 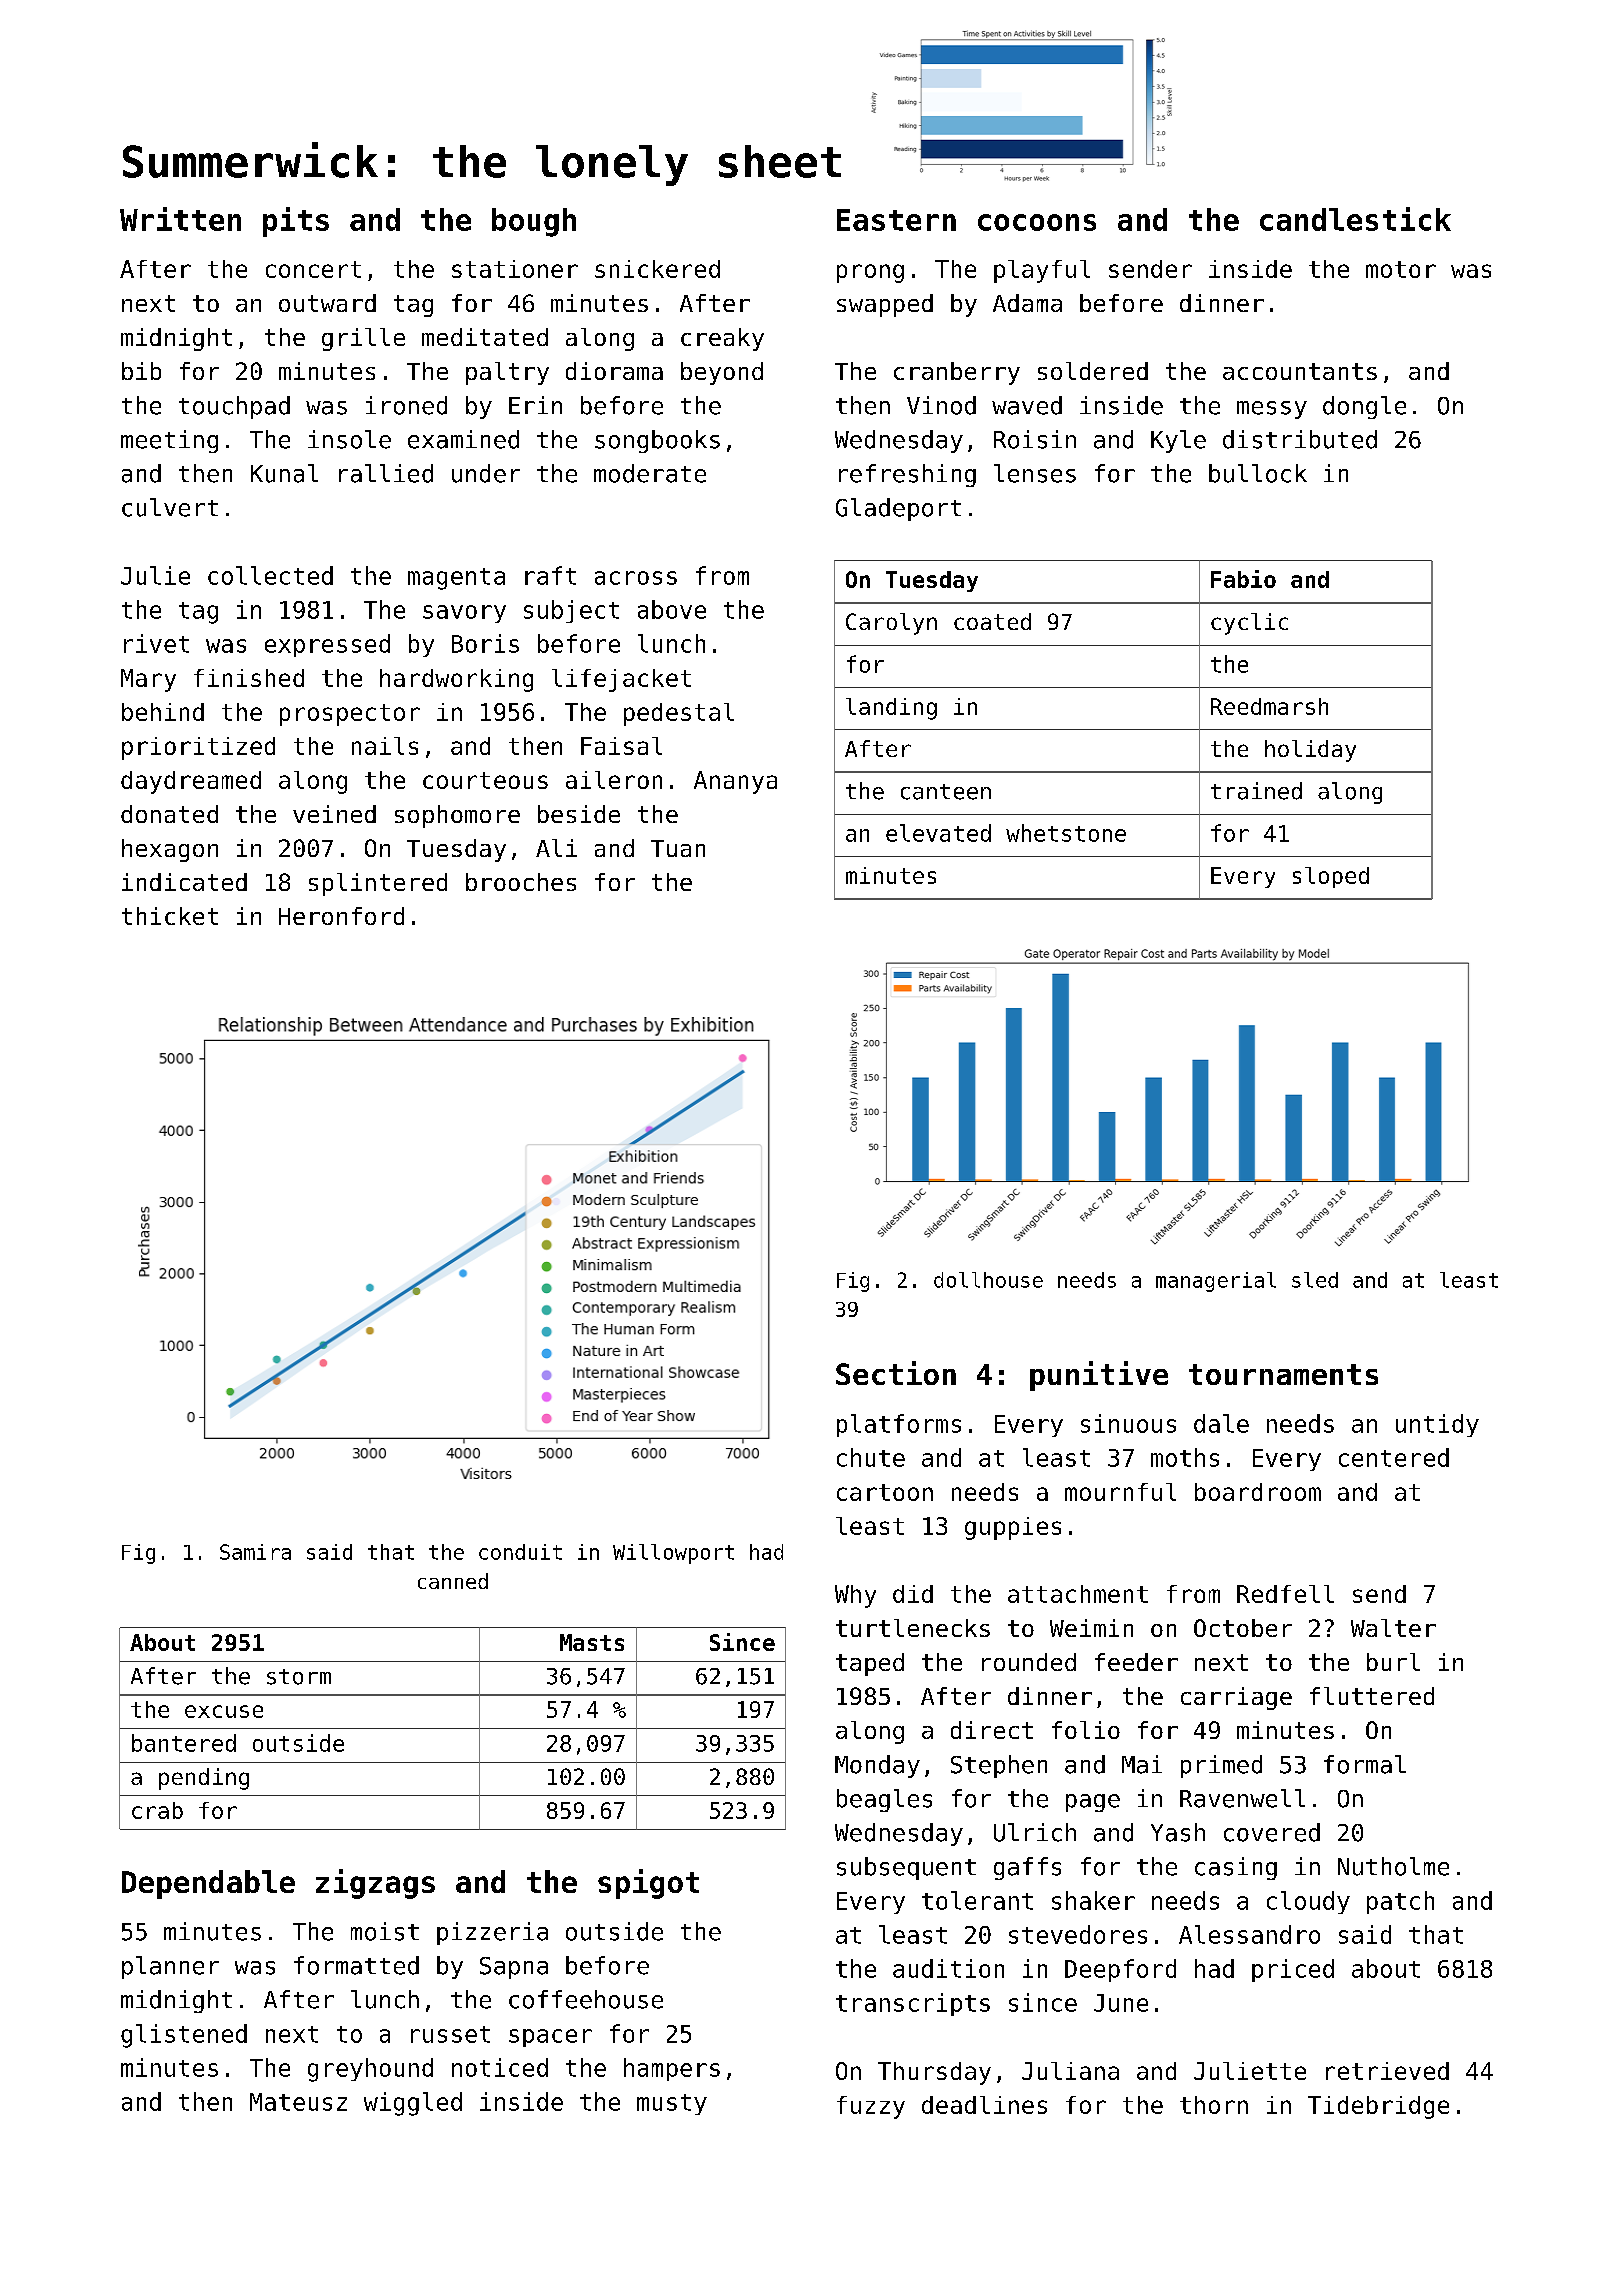 What do you see at coordinates (170, 507) in the page?
I see `culvert` at bounding box center [170, 507].
